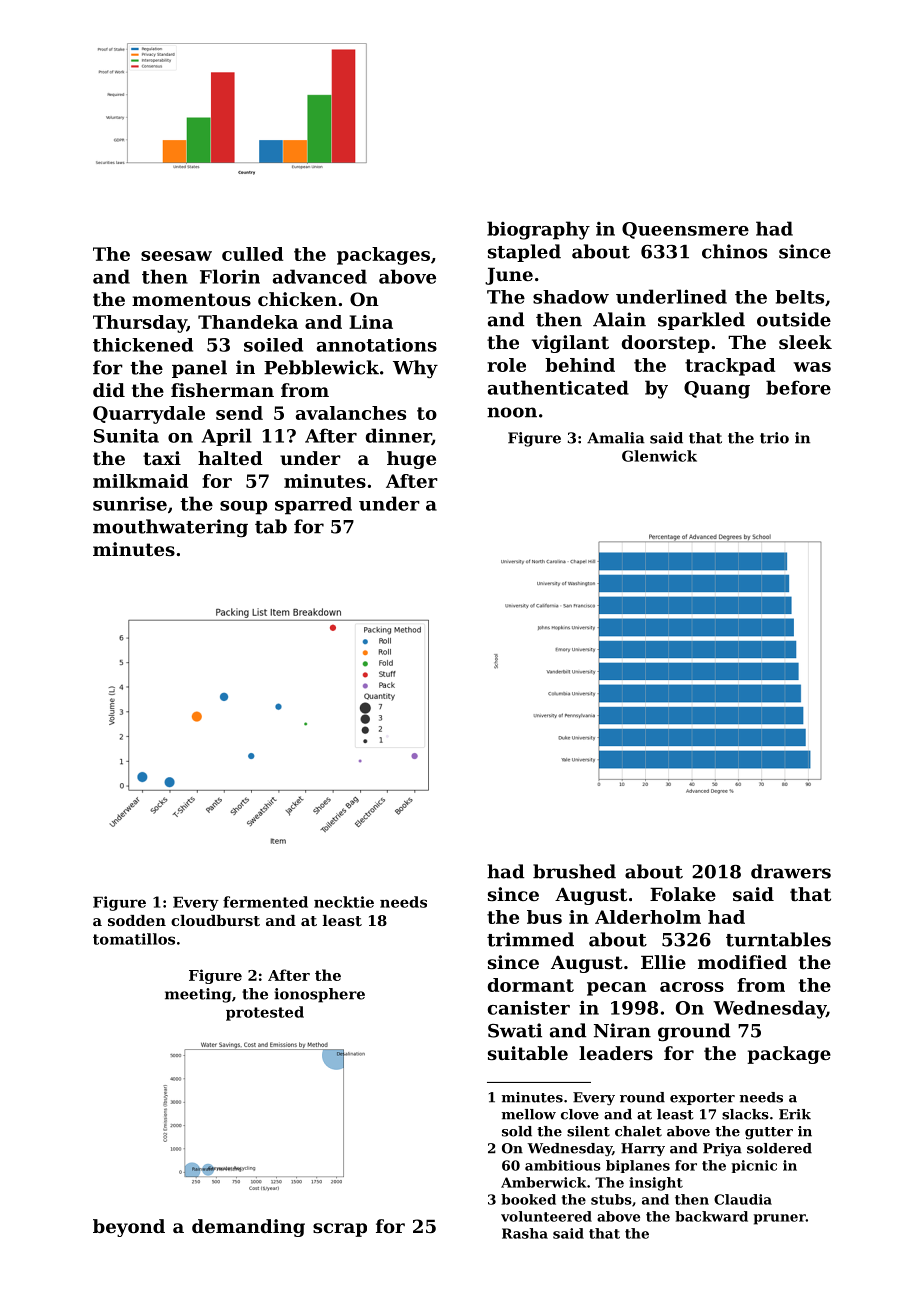 This screenshot has height=1311, width=924. Describe the element at coordinates (528, 1053) in the screenshot. I see `suitable` at that location.
